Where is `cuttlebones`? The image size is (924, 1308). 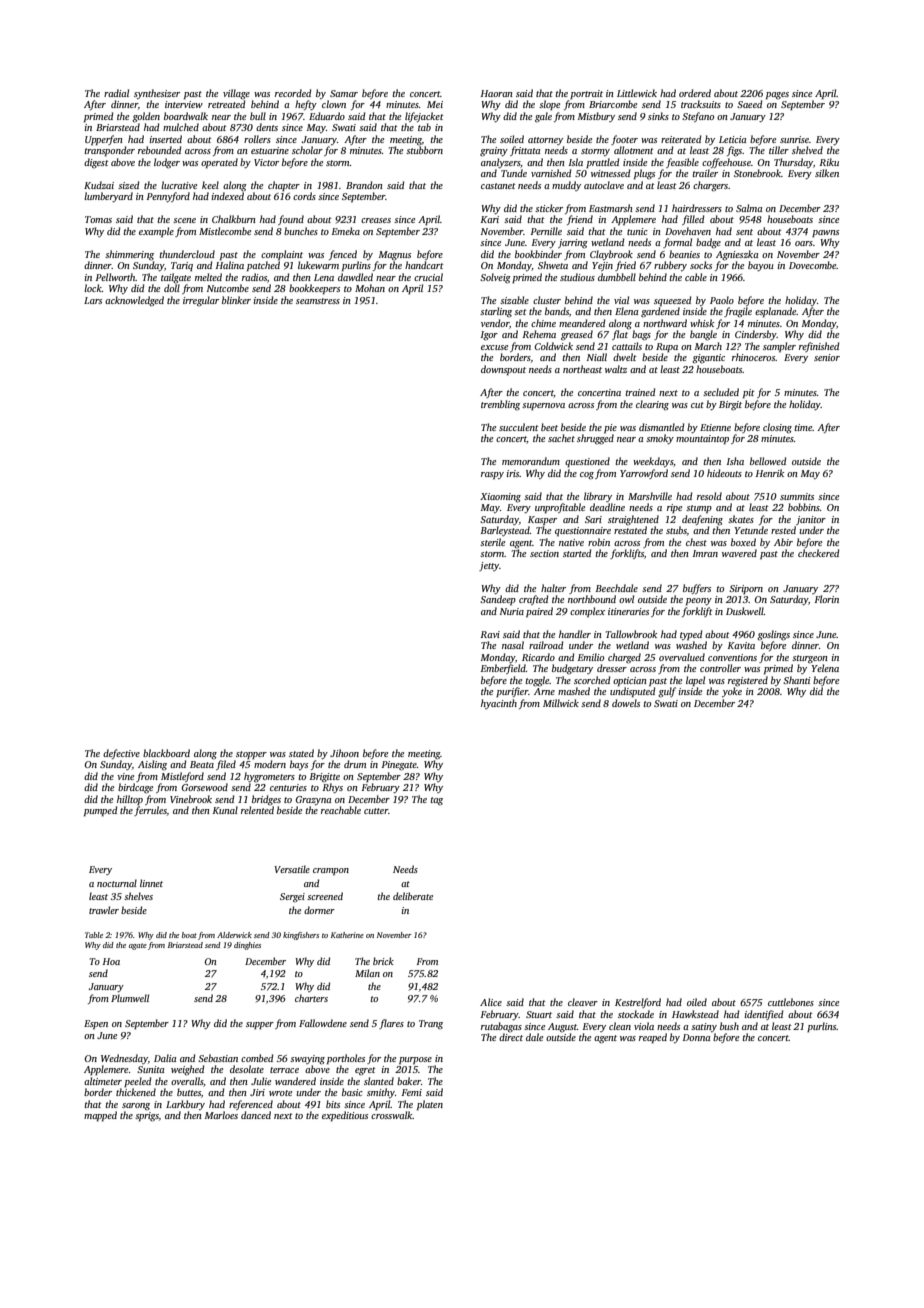
cuttlebones is located at coordinates (791, 1002).
